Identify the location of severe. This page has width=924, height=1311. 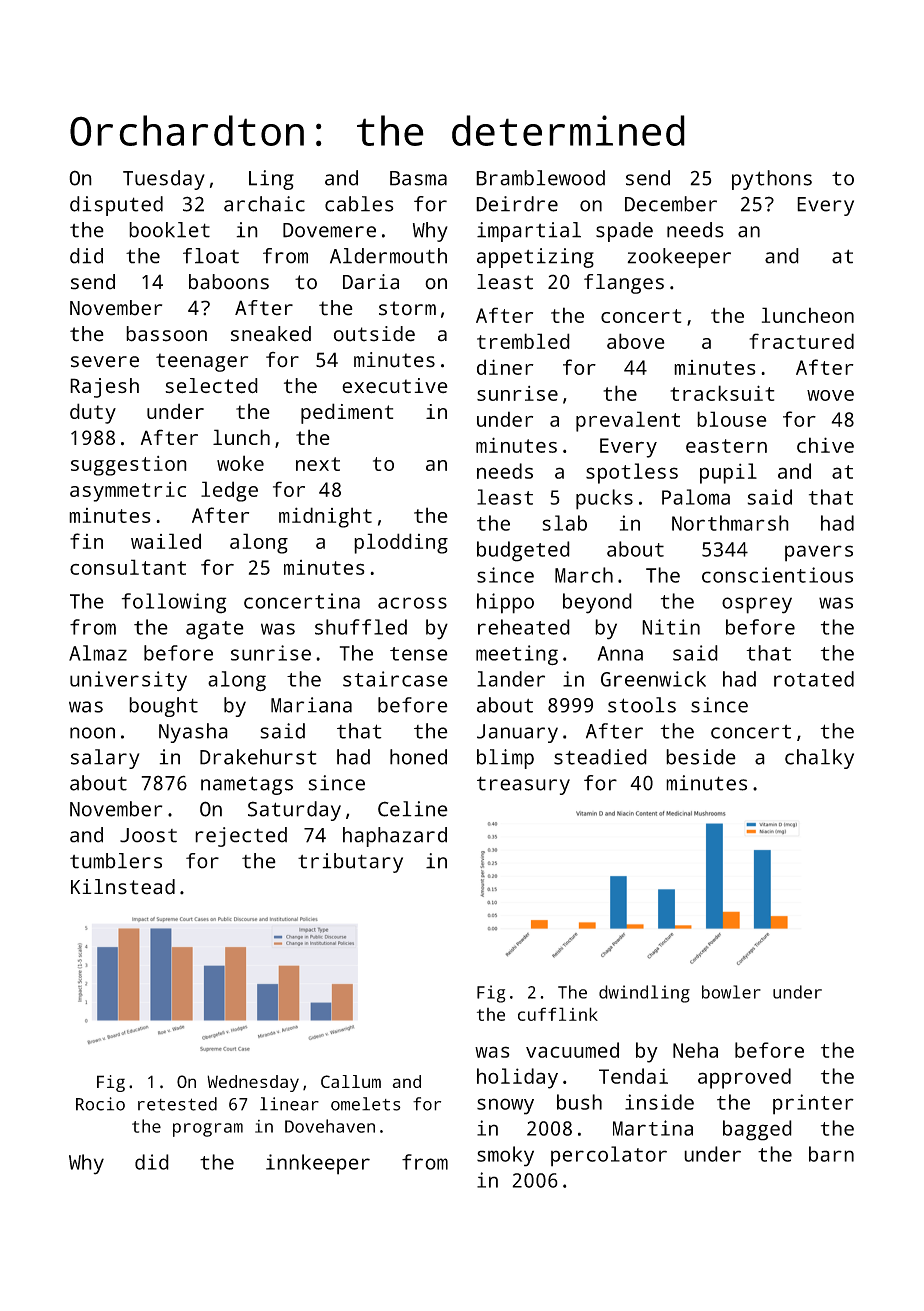
(105, 362).
